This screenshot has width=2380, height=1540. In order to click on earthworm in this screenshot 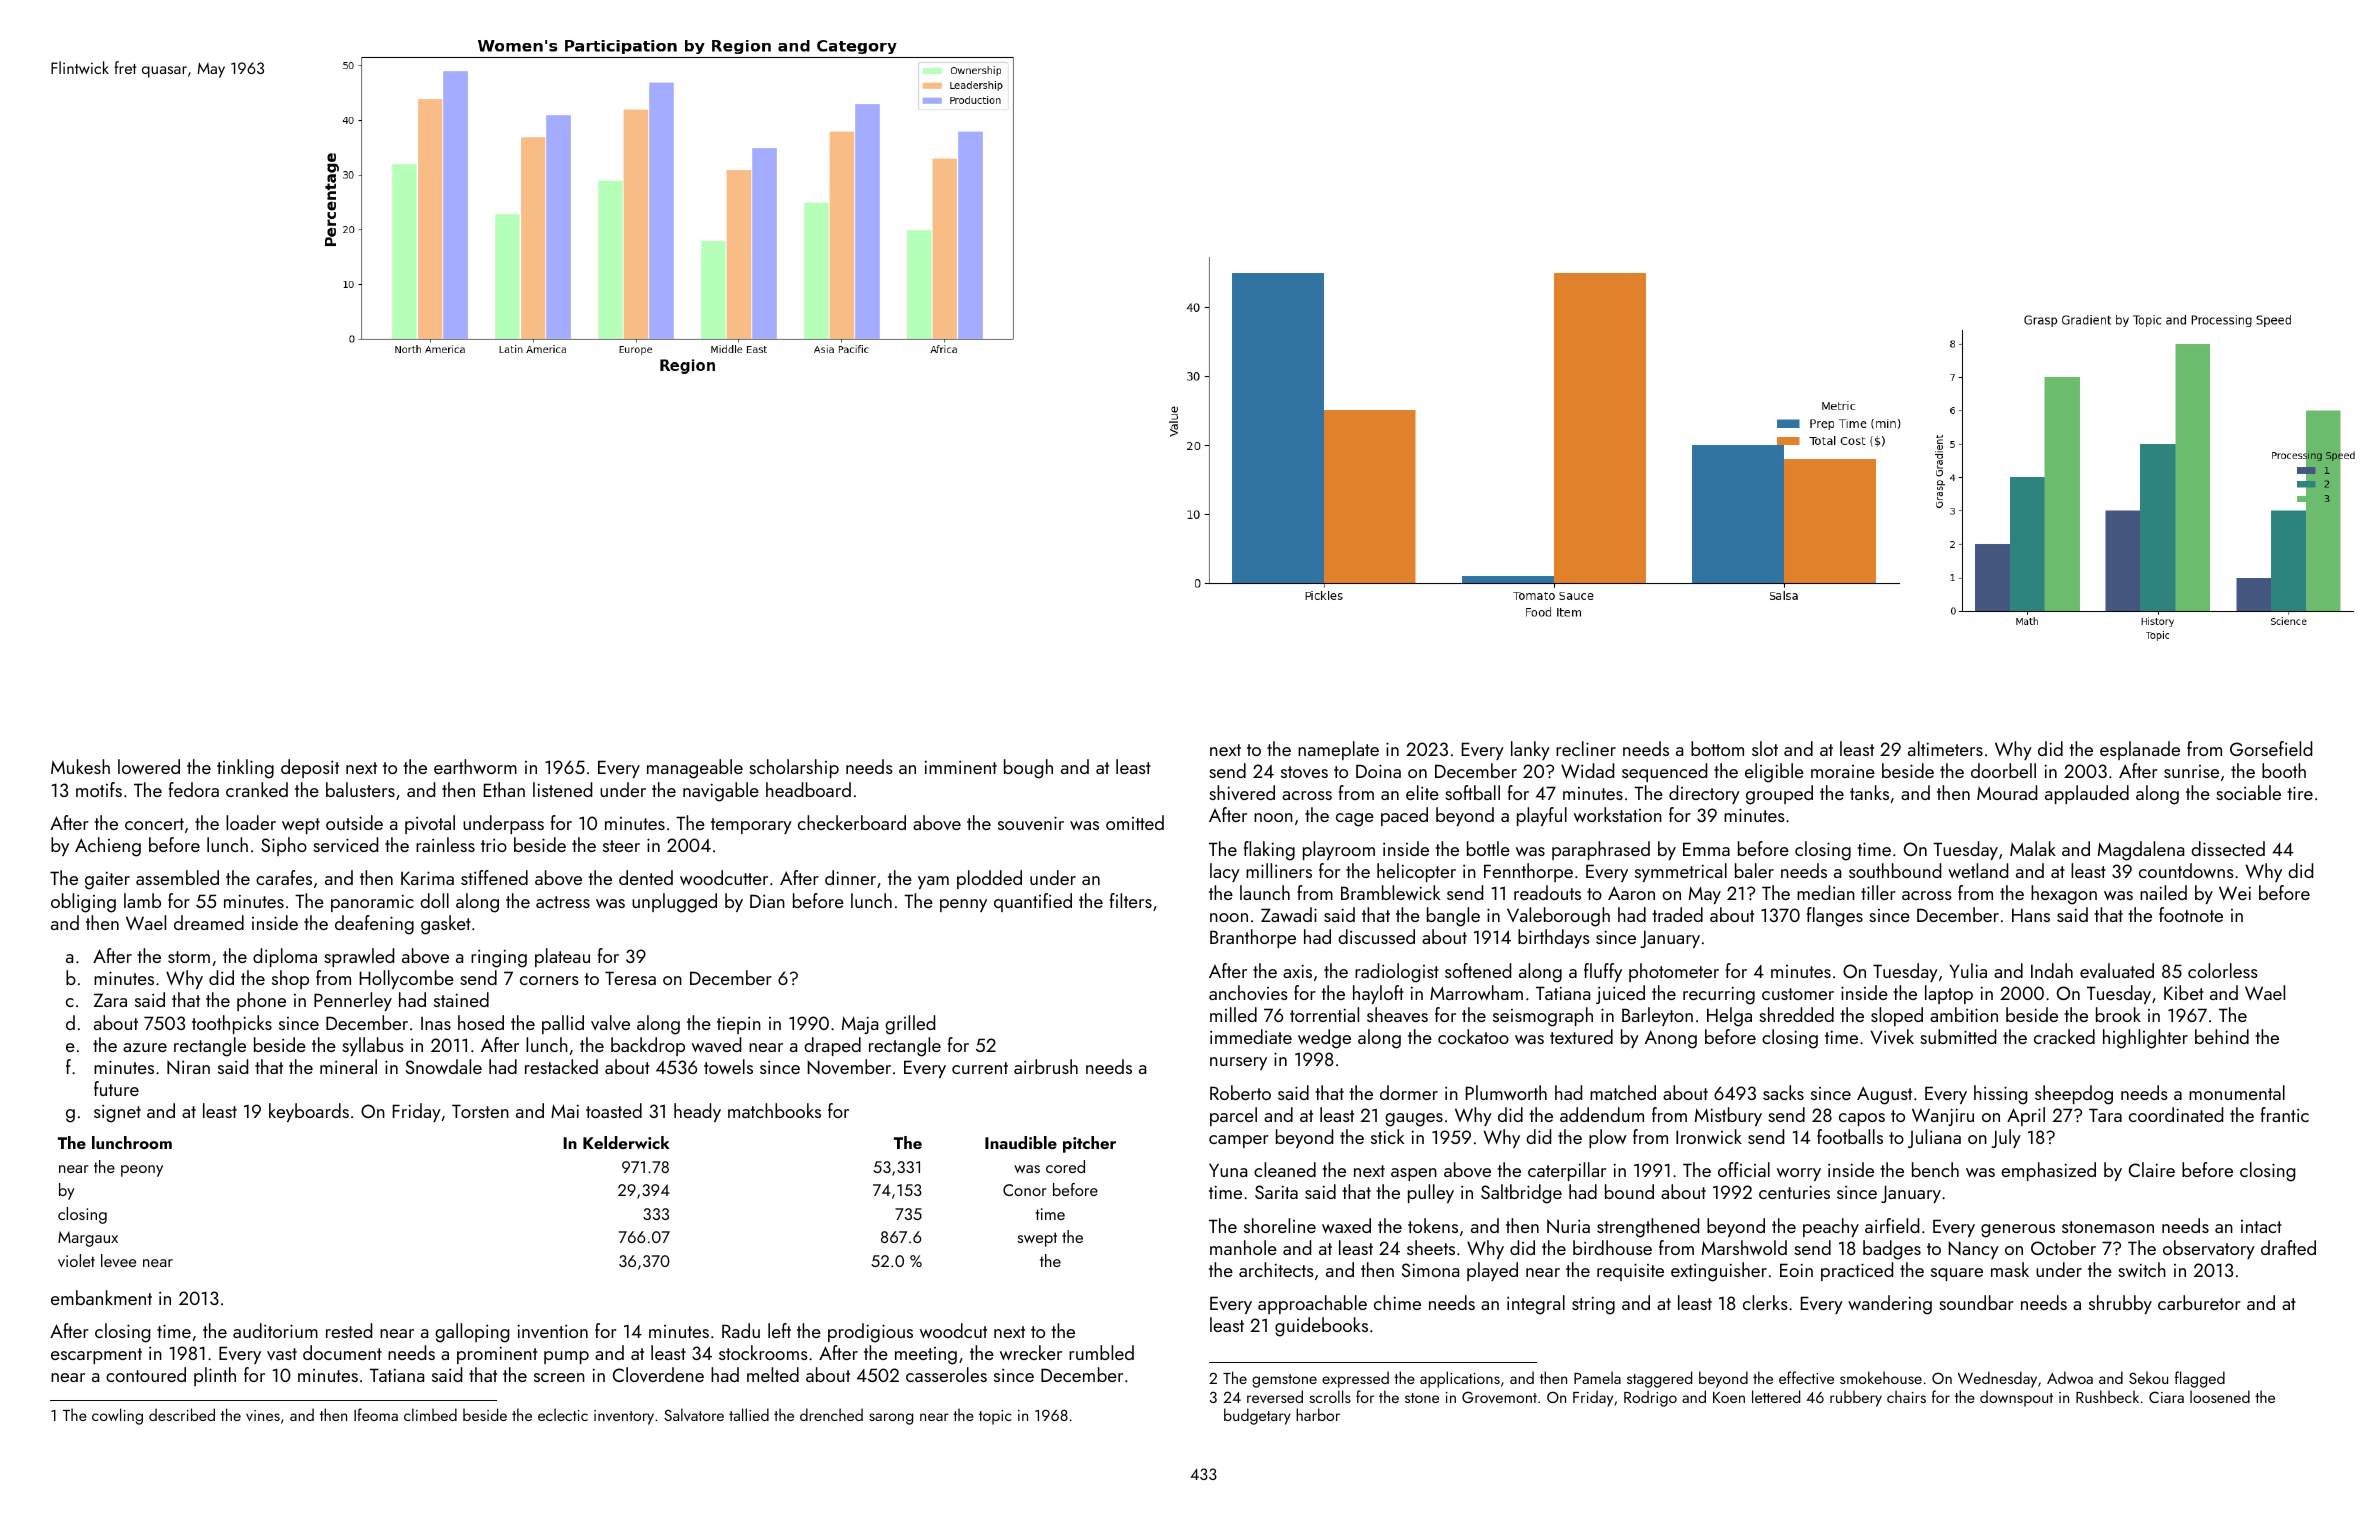, I will do `click(475, 766)`.
